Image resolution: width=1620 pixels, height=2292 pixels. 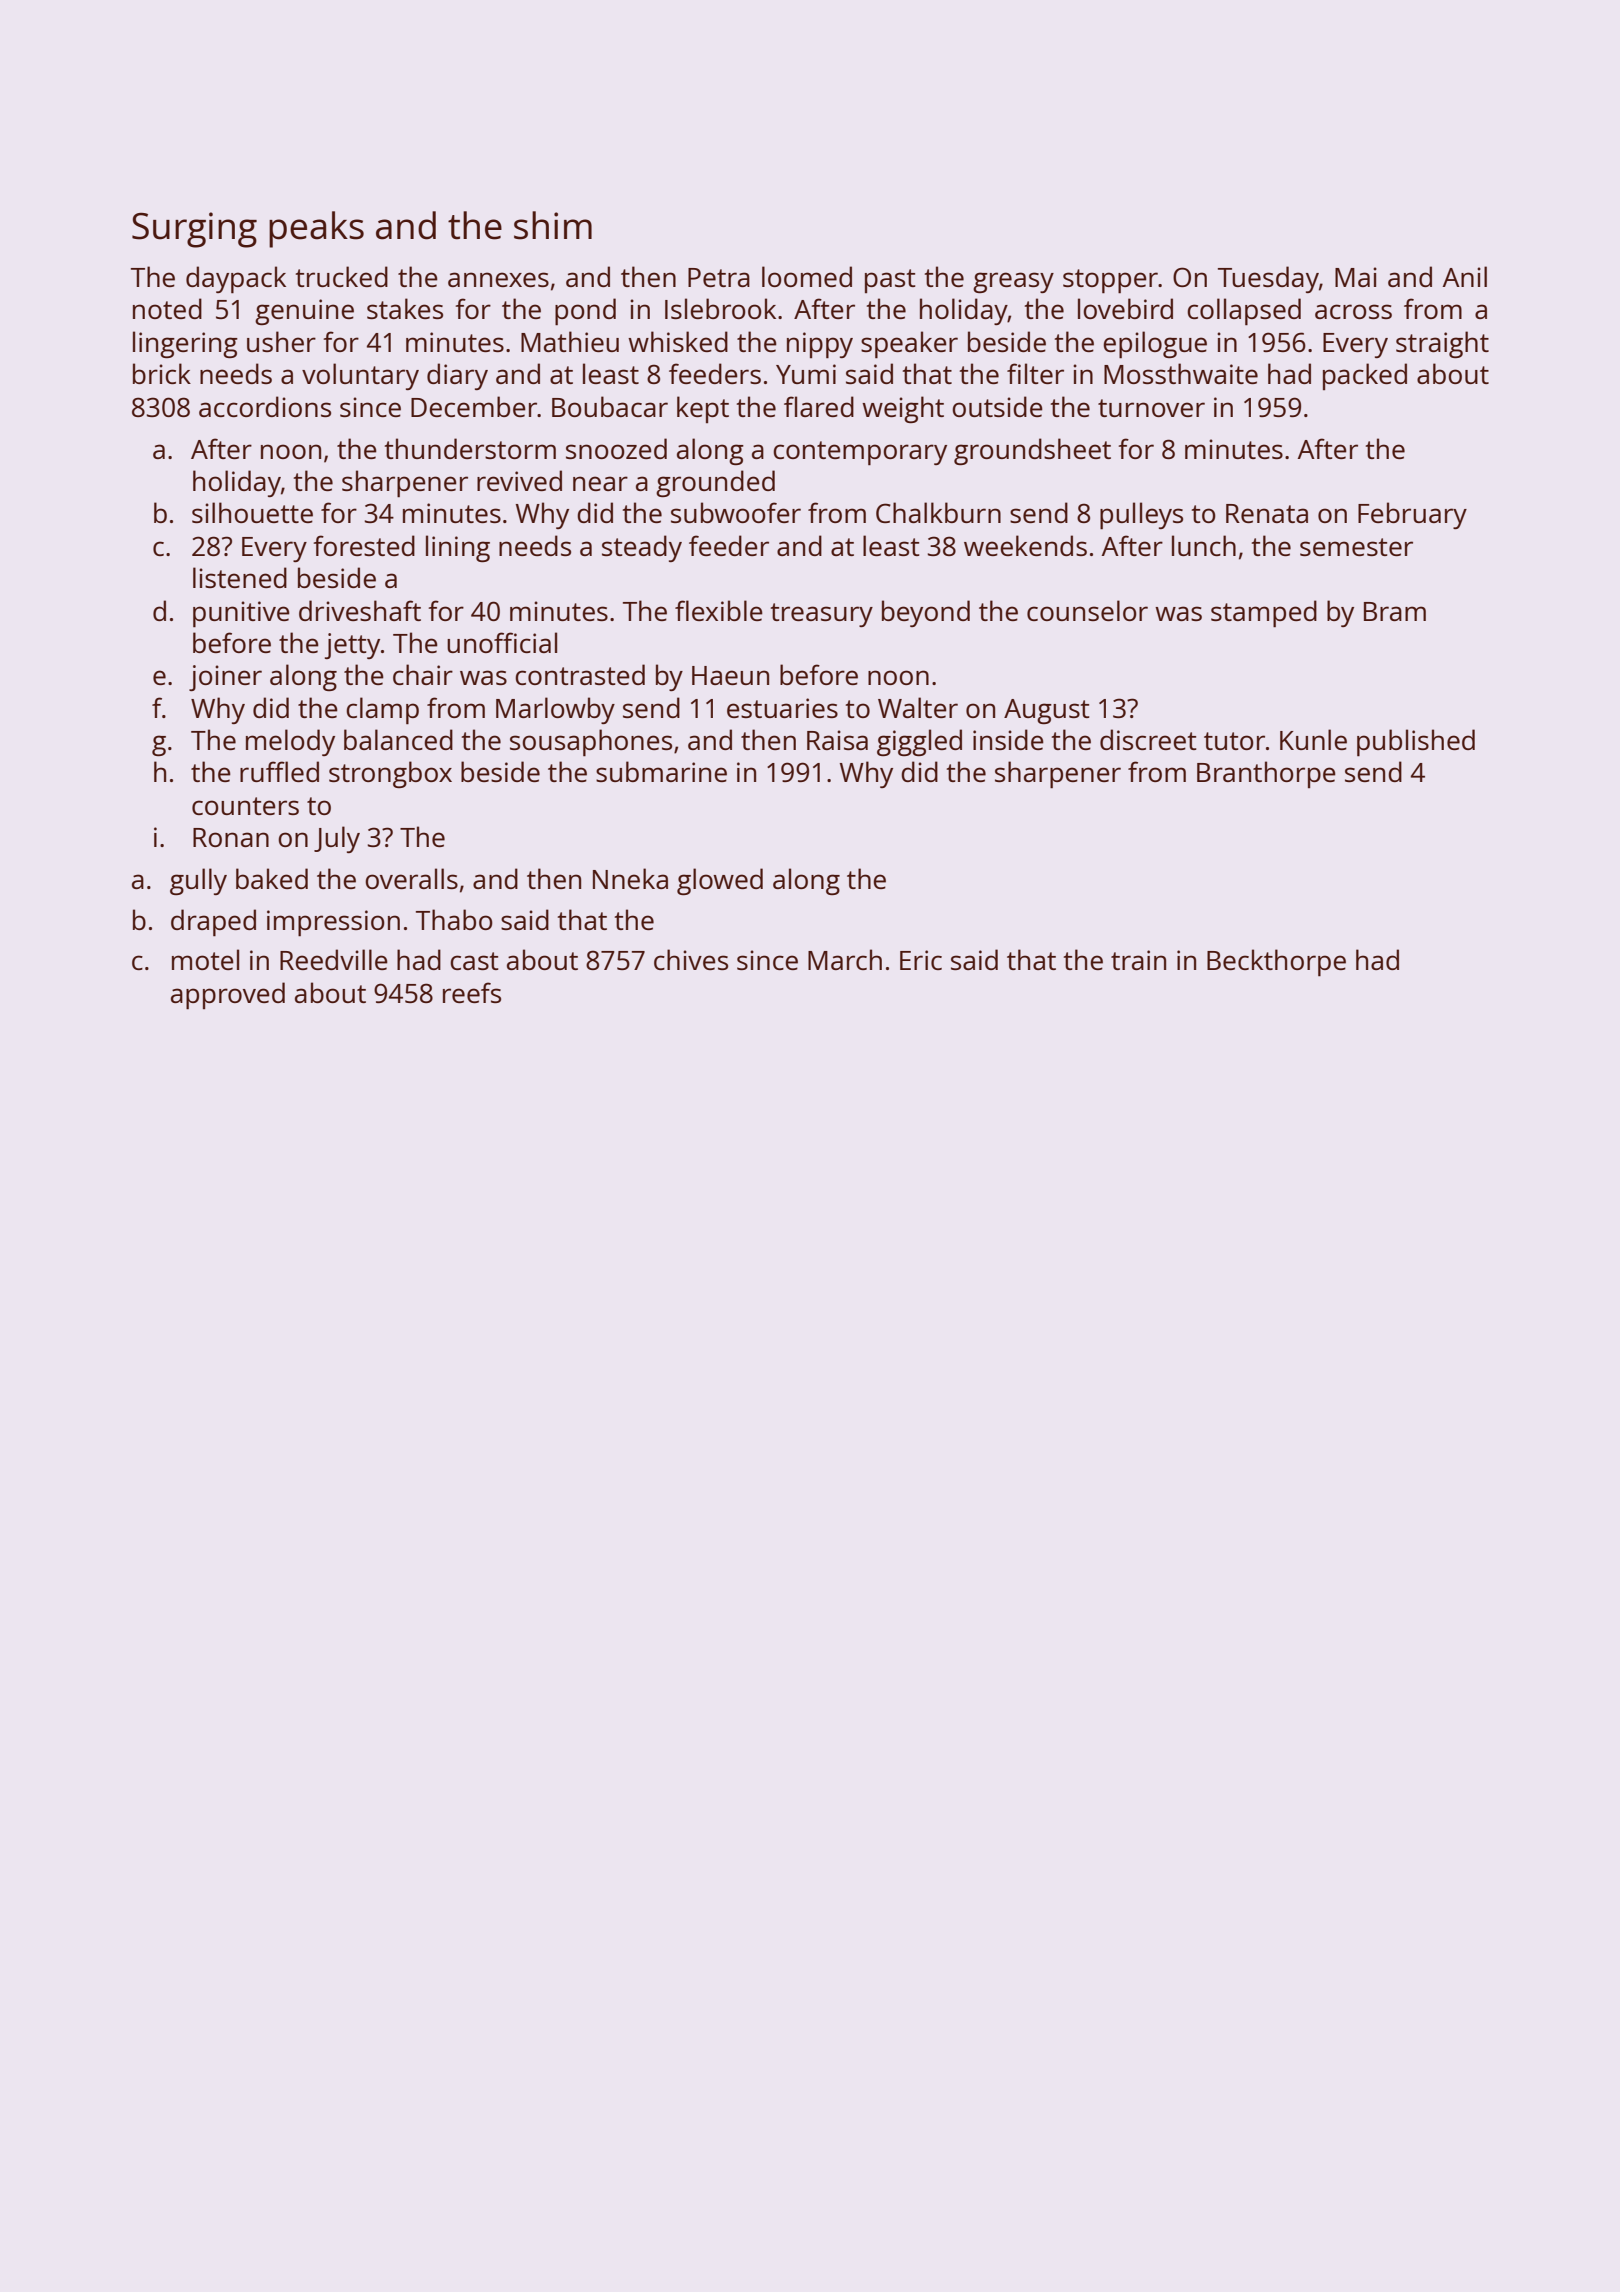 I want to click on shim, so click(x=553, y=225).
